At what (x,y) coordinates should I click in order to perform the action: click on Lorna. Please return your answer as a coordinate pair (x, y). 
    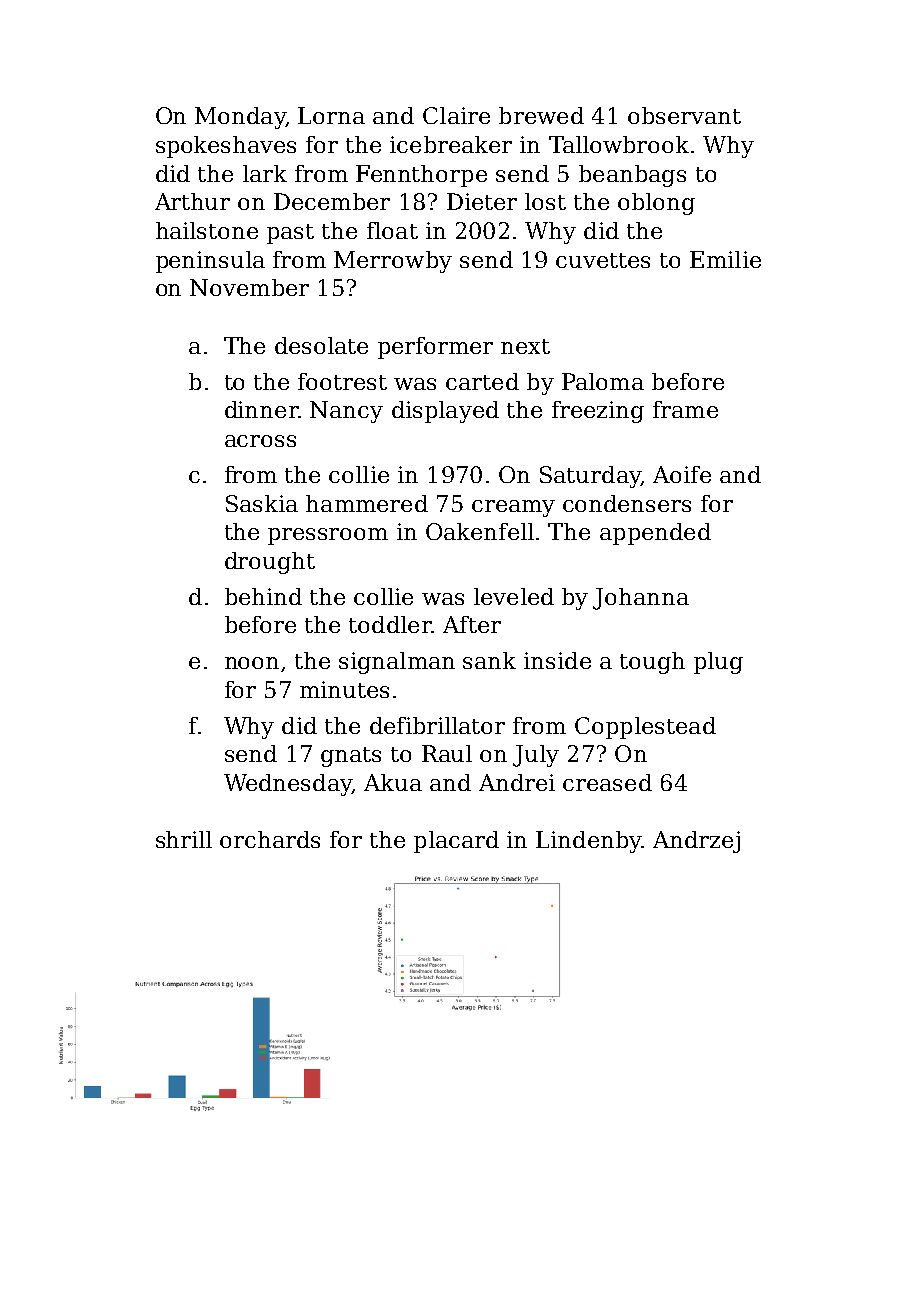
    Looking at the image, I should click on (331, 115).
